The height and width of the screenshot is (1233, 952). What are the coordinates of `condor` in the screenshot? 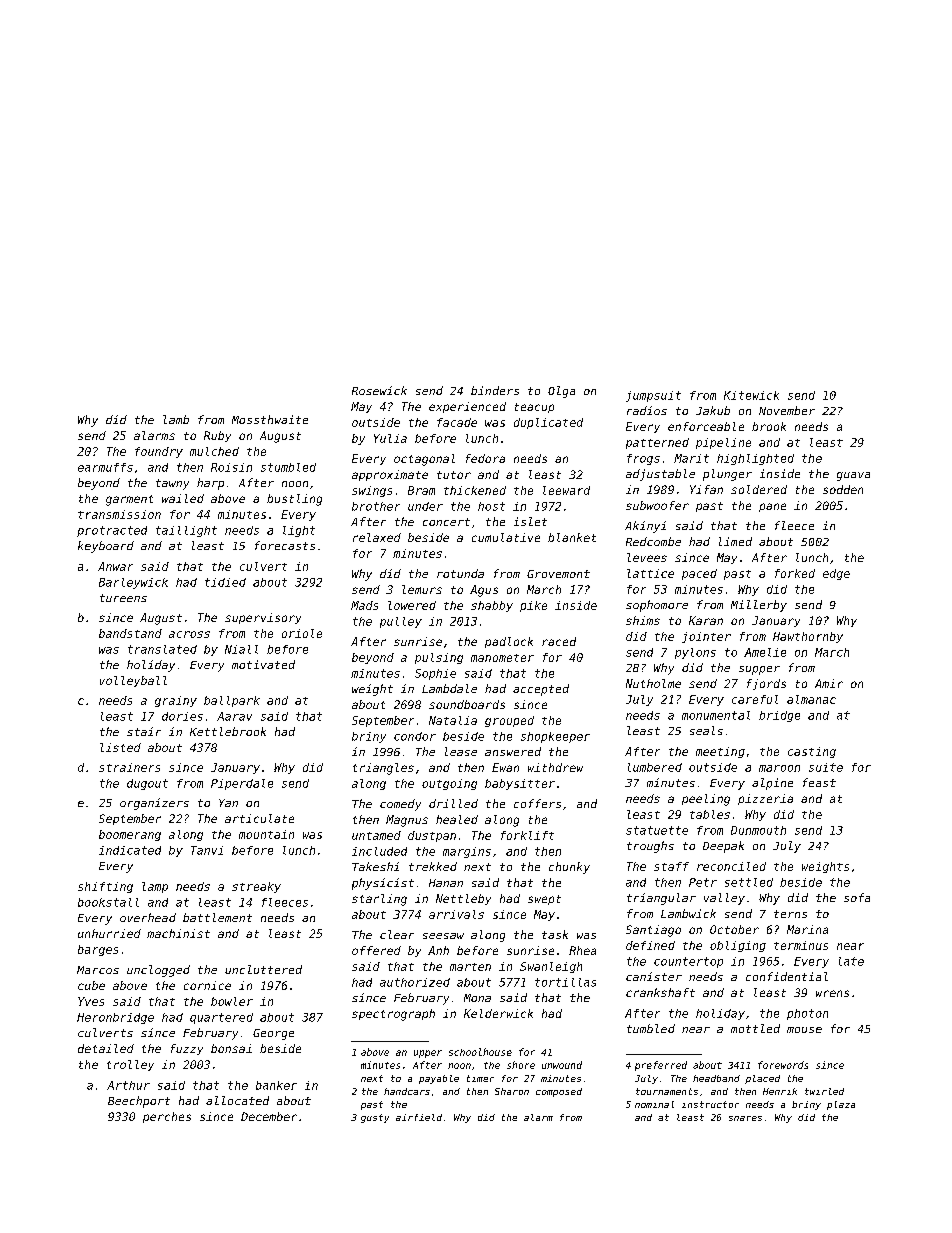 It's located at (415, 736).
